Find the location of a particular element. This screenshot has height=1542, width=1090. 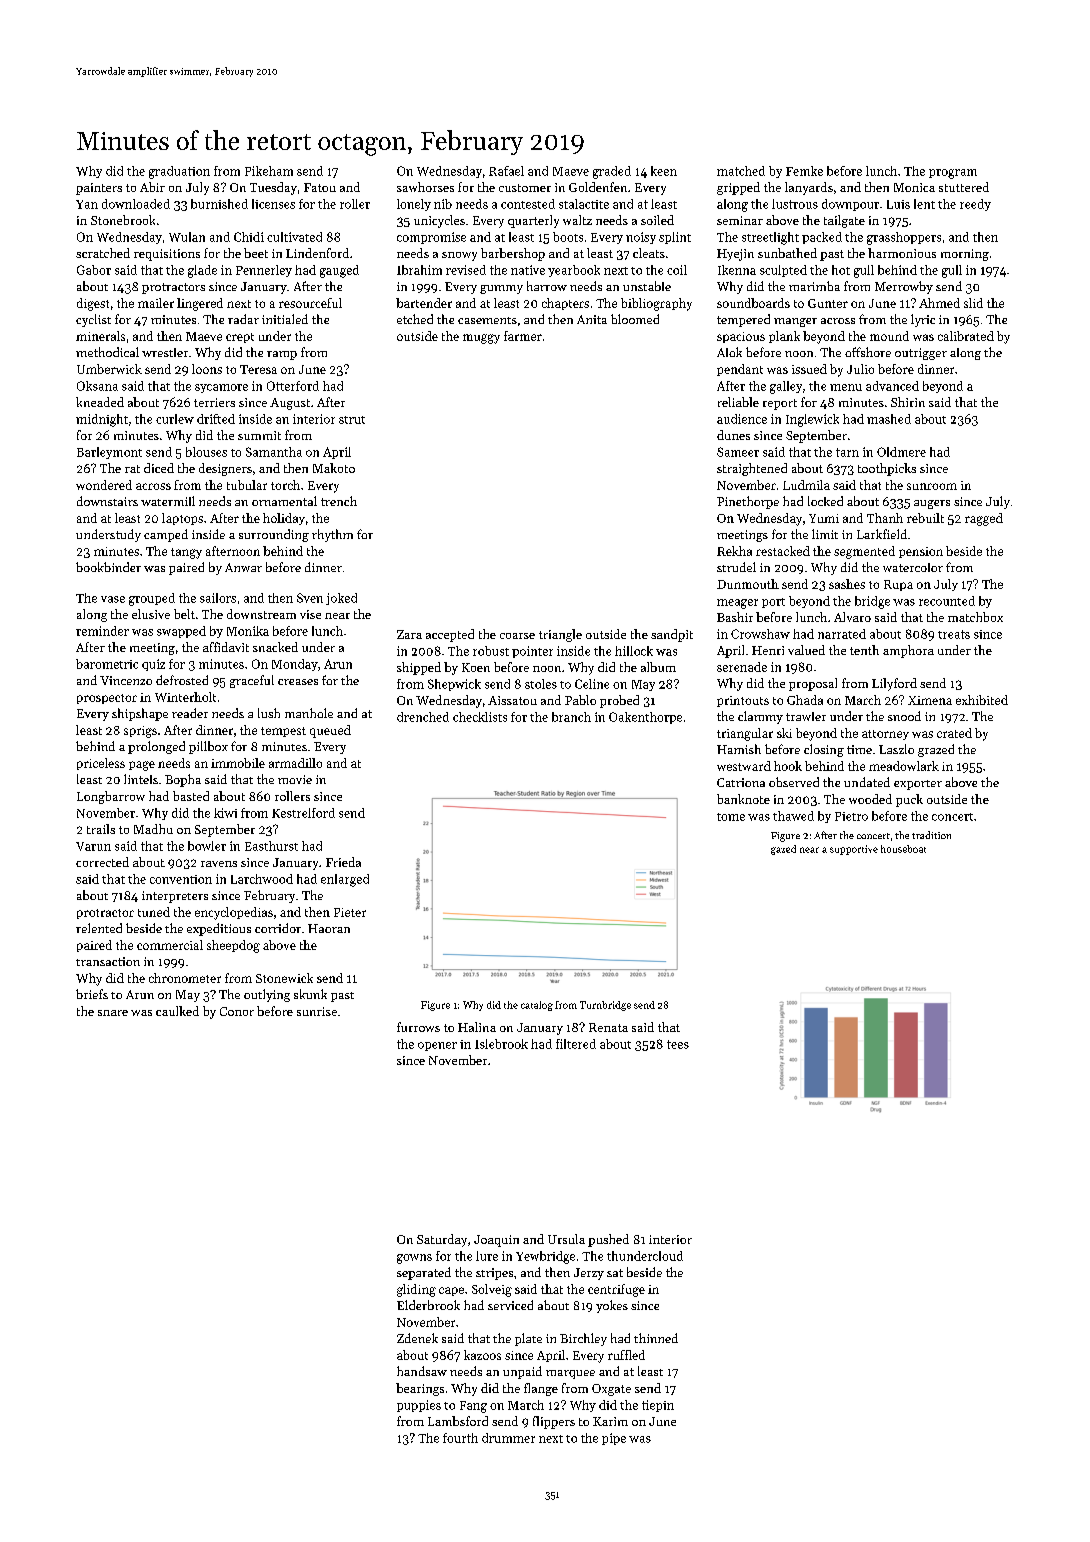

puppies is located at coordinates (419, 1406).
